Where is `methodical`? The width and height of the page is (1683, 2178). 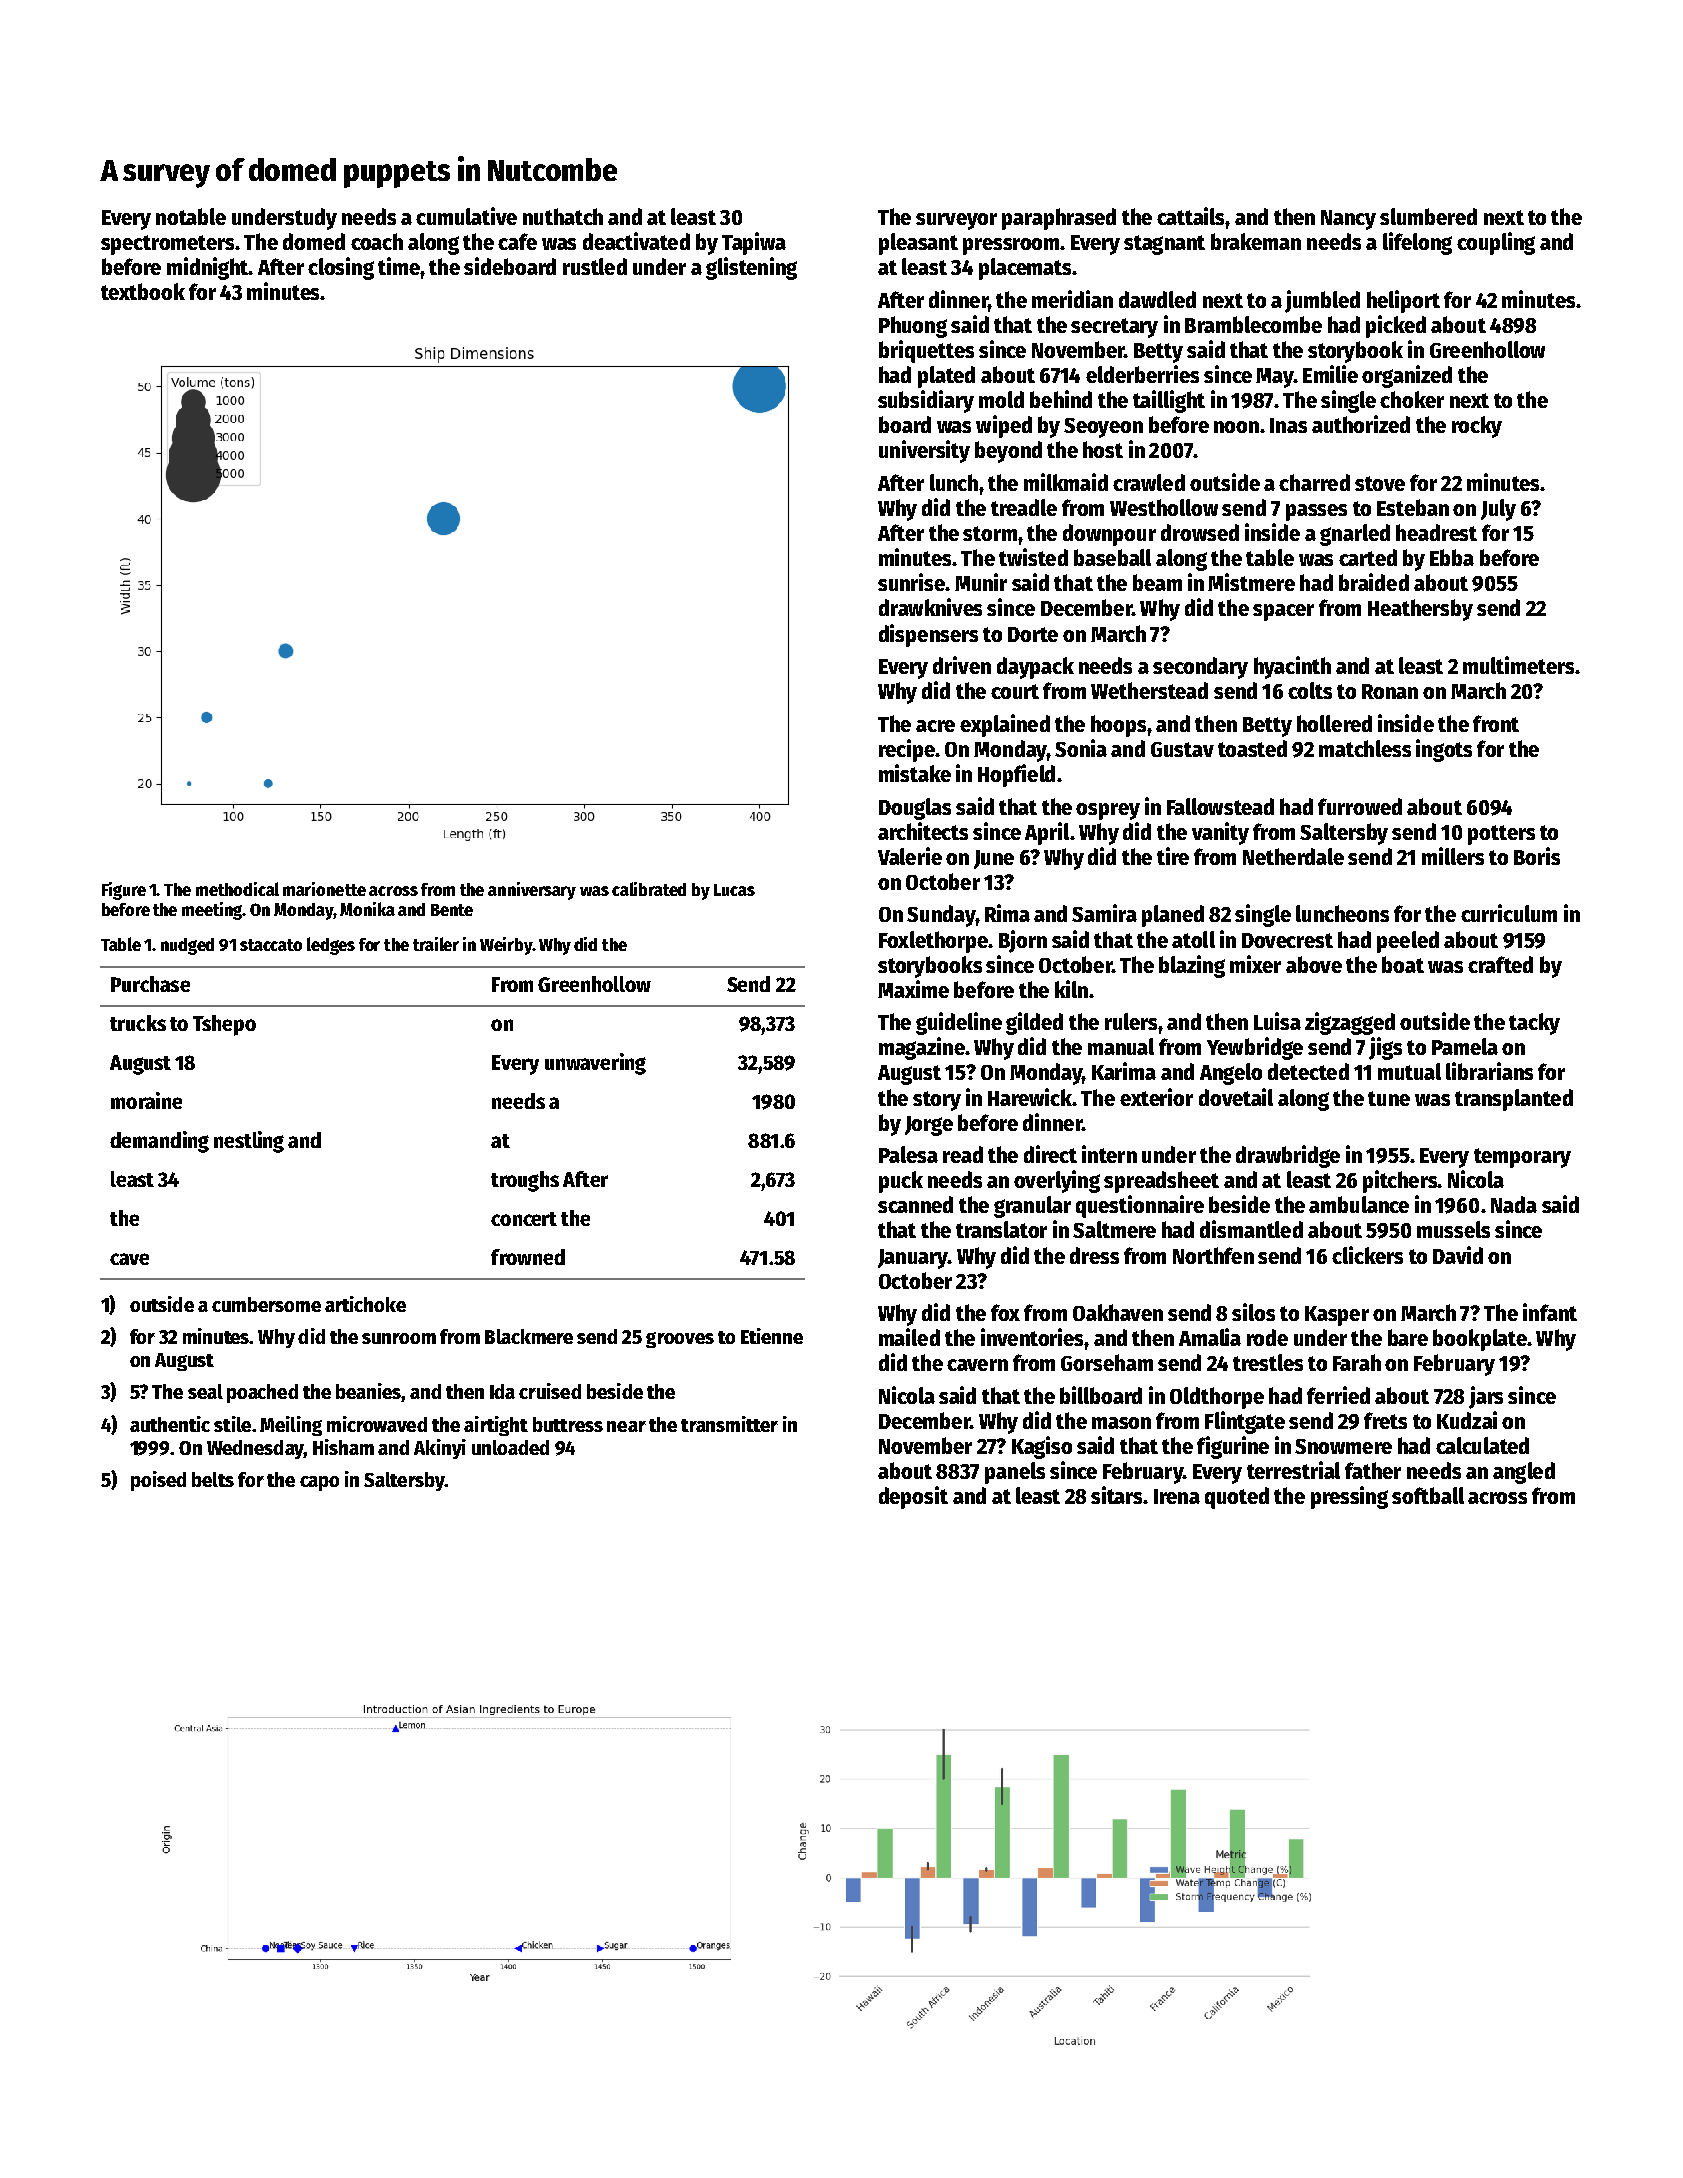
methodical is located at coordinates (237, 889).
